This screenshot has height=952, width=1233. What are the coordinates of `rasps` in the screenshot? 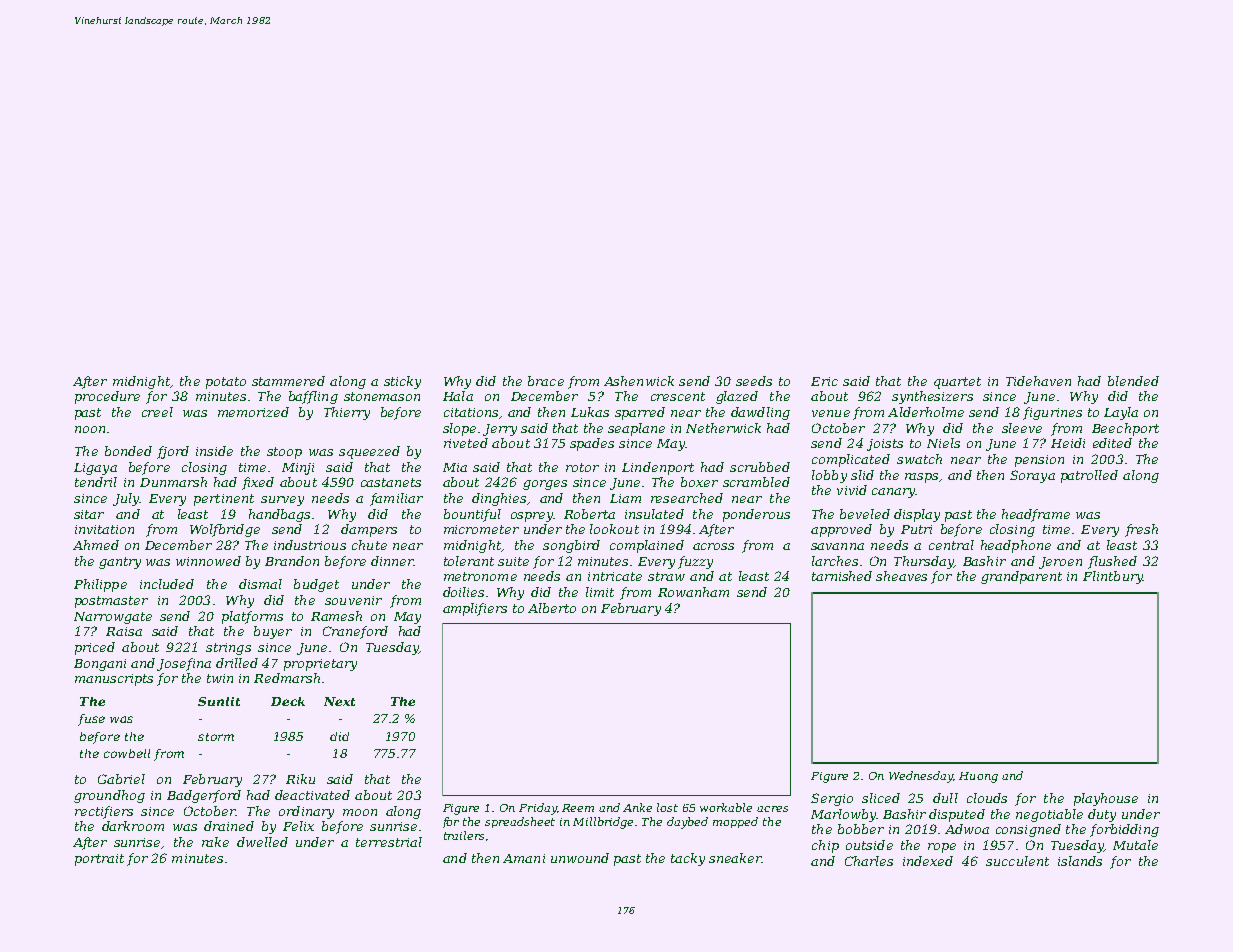 It's located at (921, 478).
